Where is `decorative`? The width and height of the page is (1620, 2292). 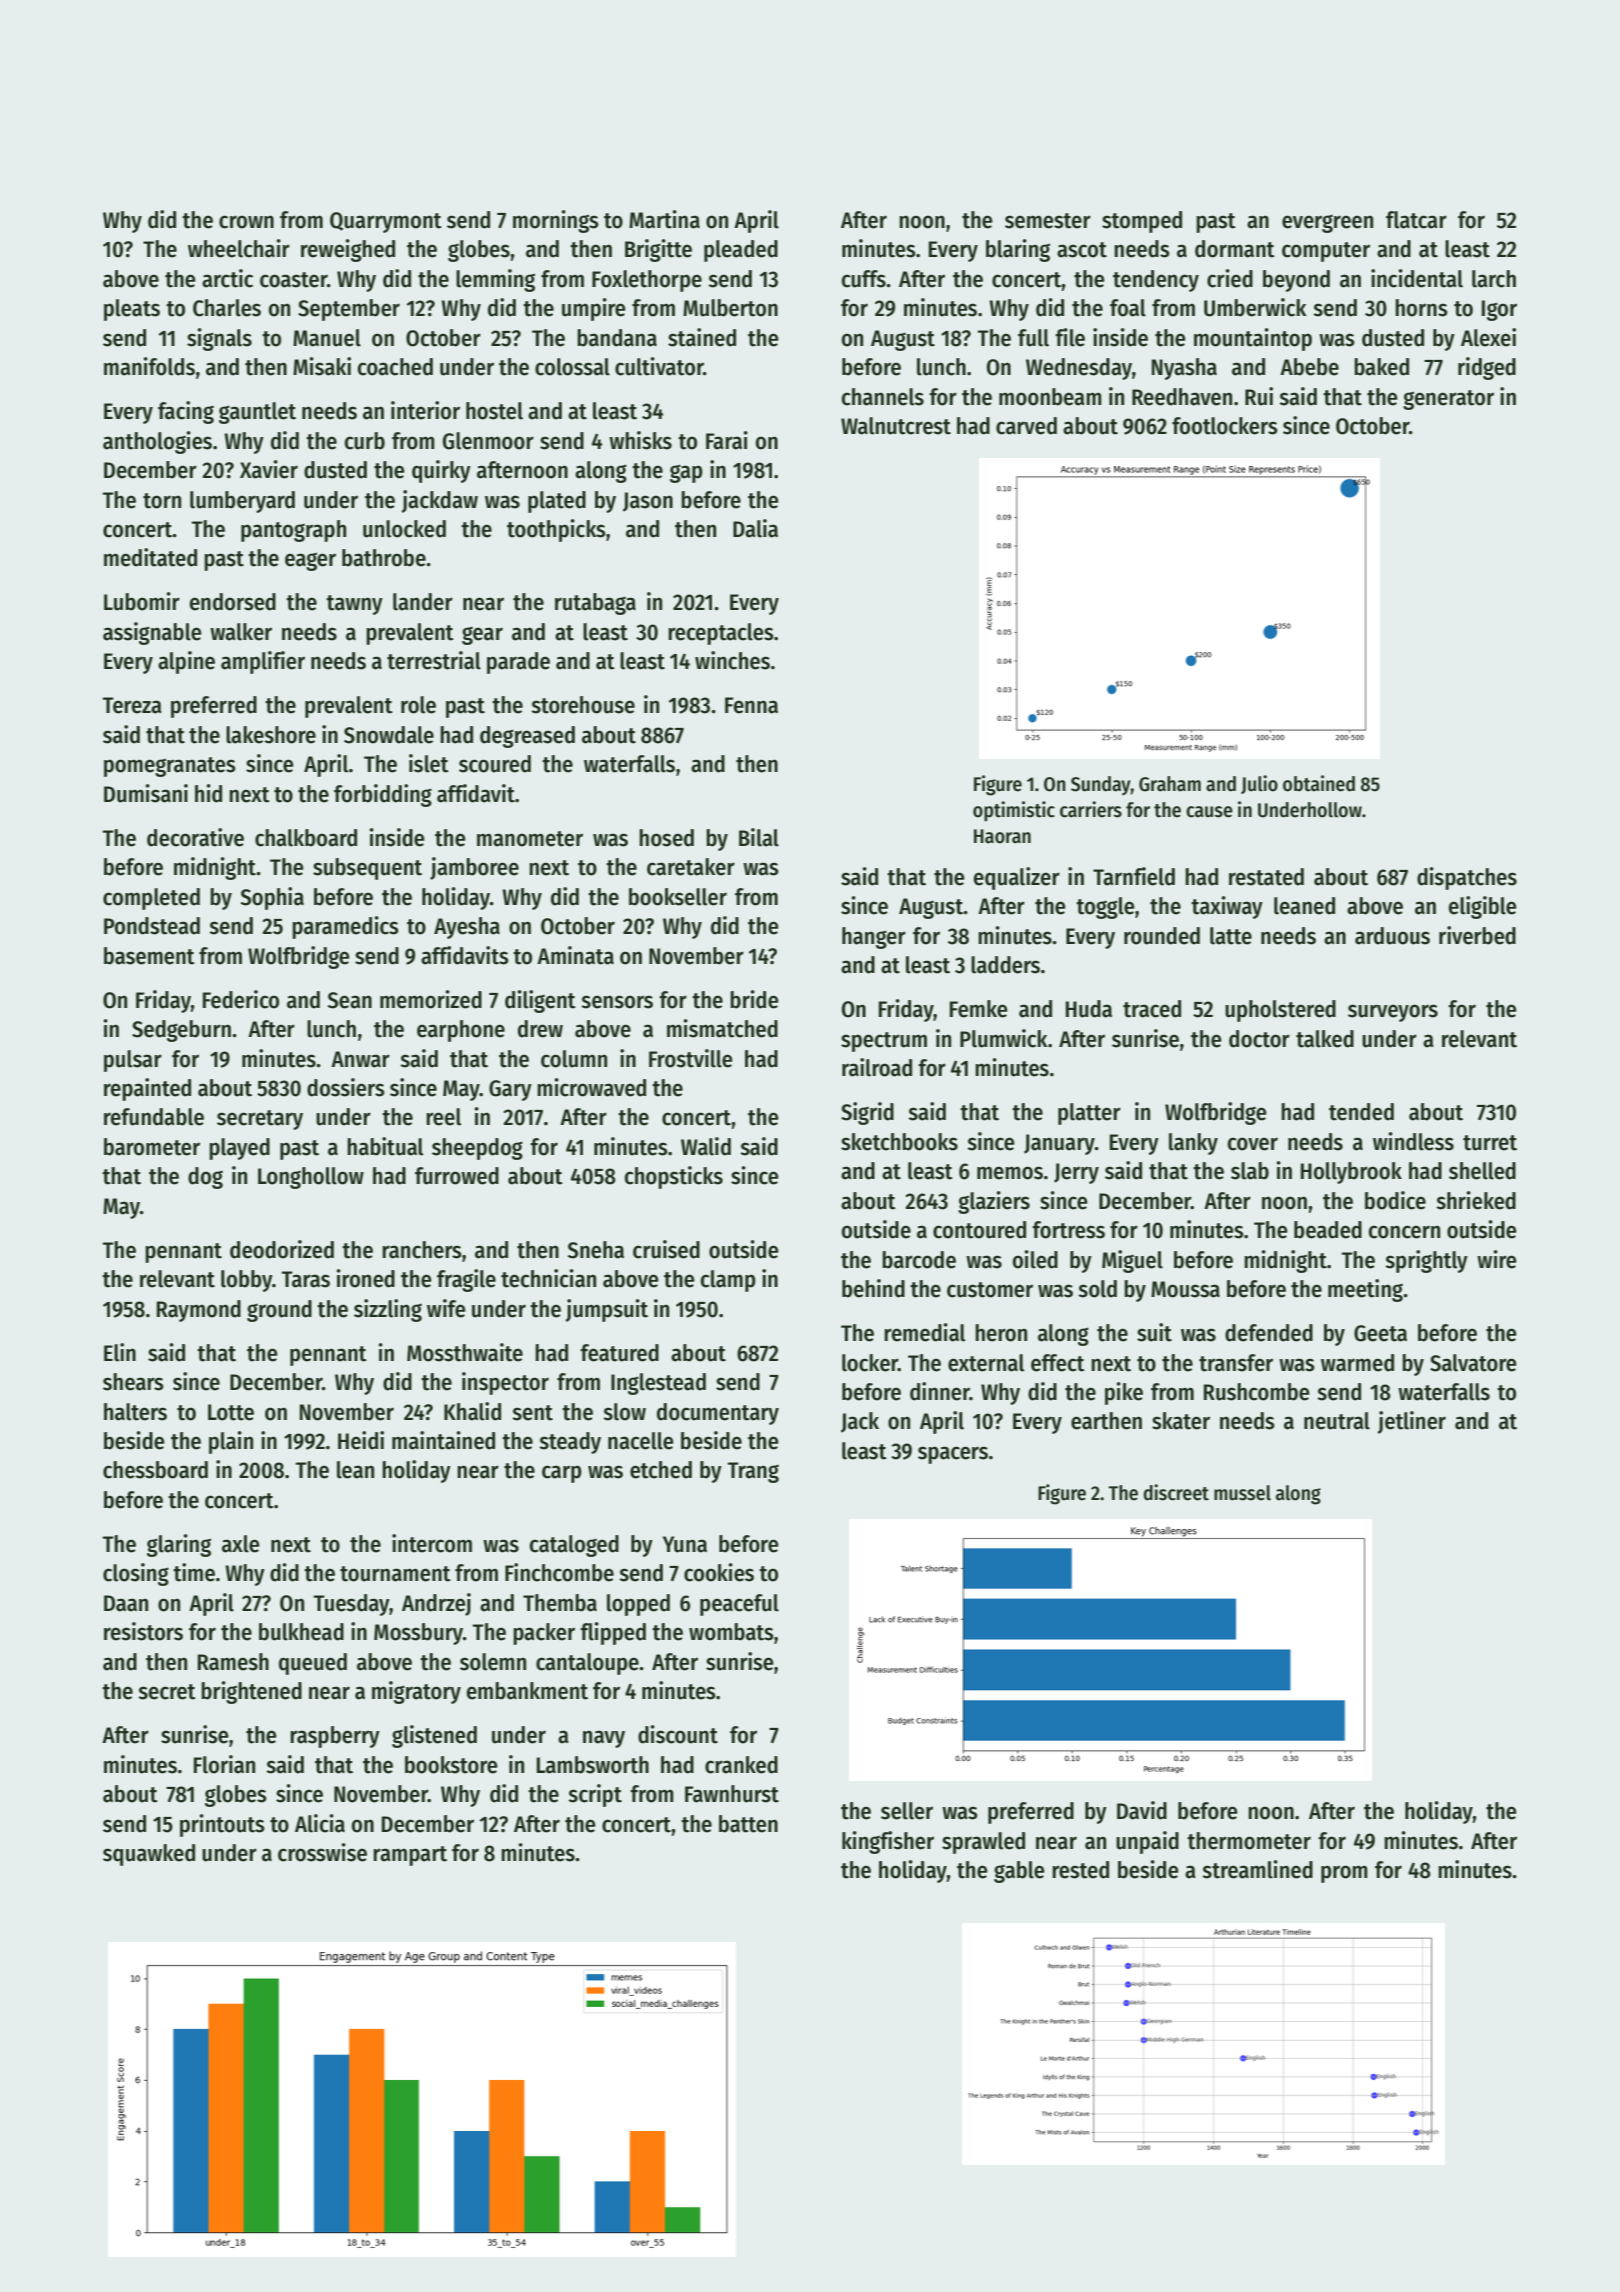
decorative is located at coordinates (195, 837).
